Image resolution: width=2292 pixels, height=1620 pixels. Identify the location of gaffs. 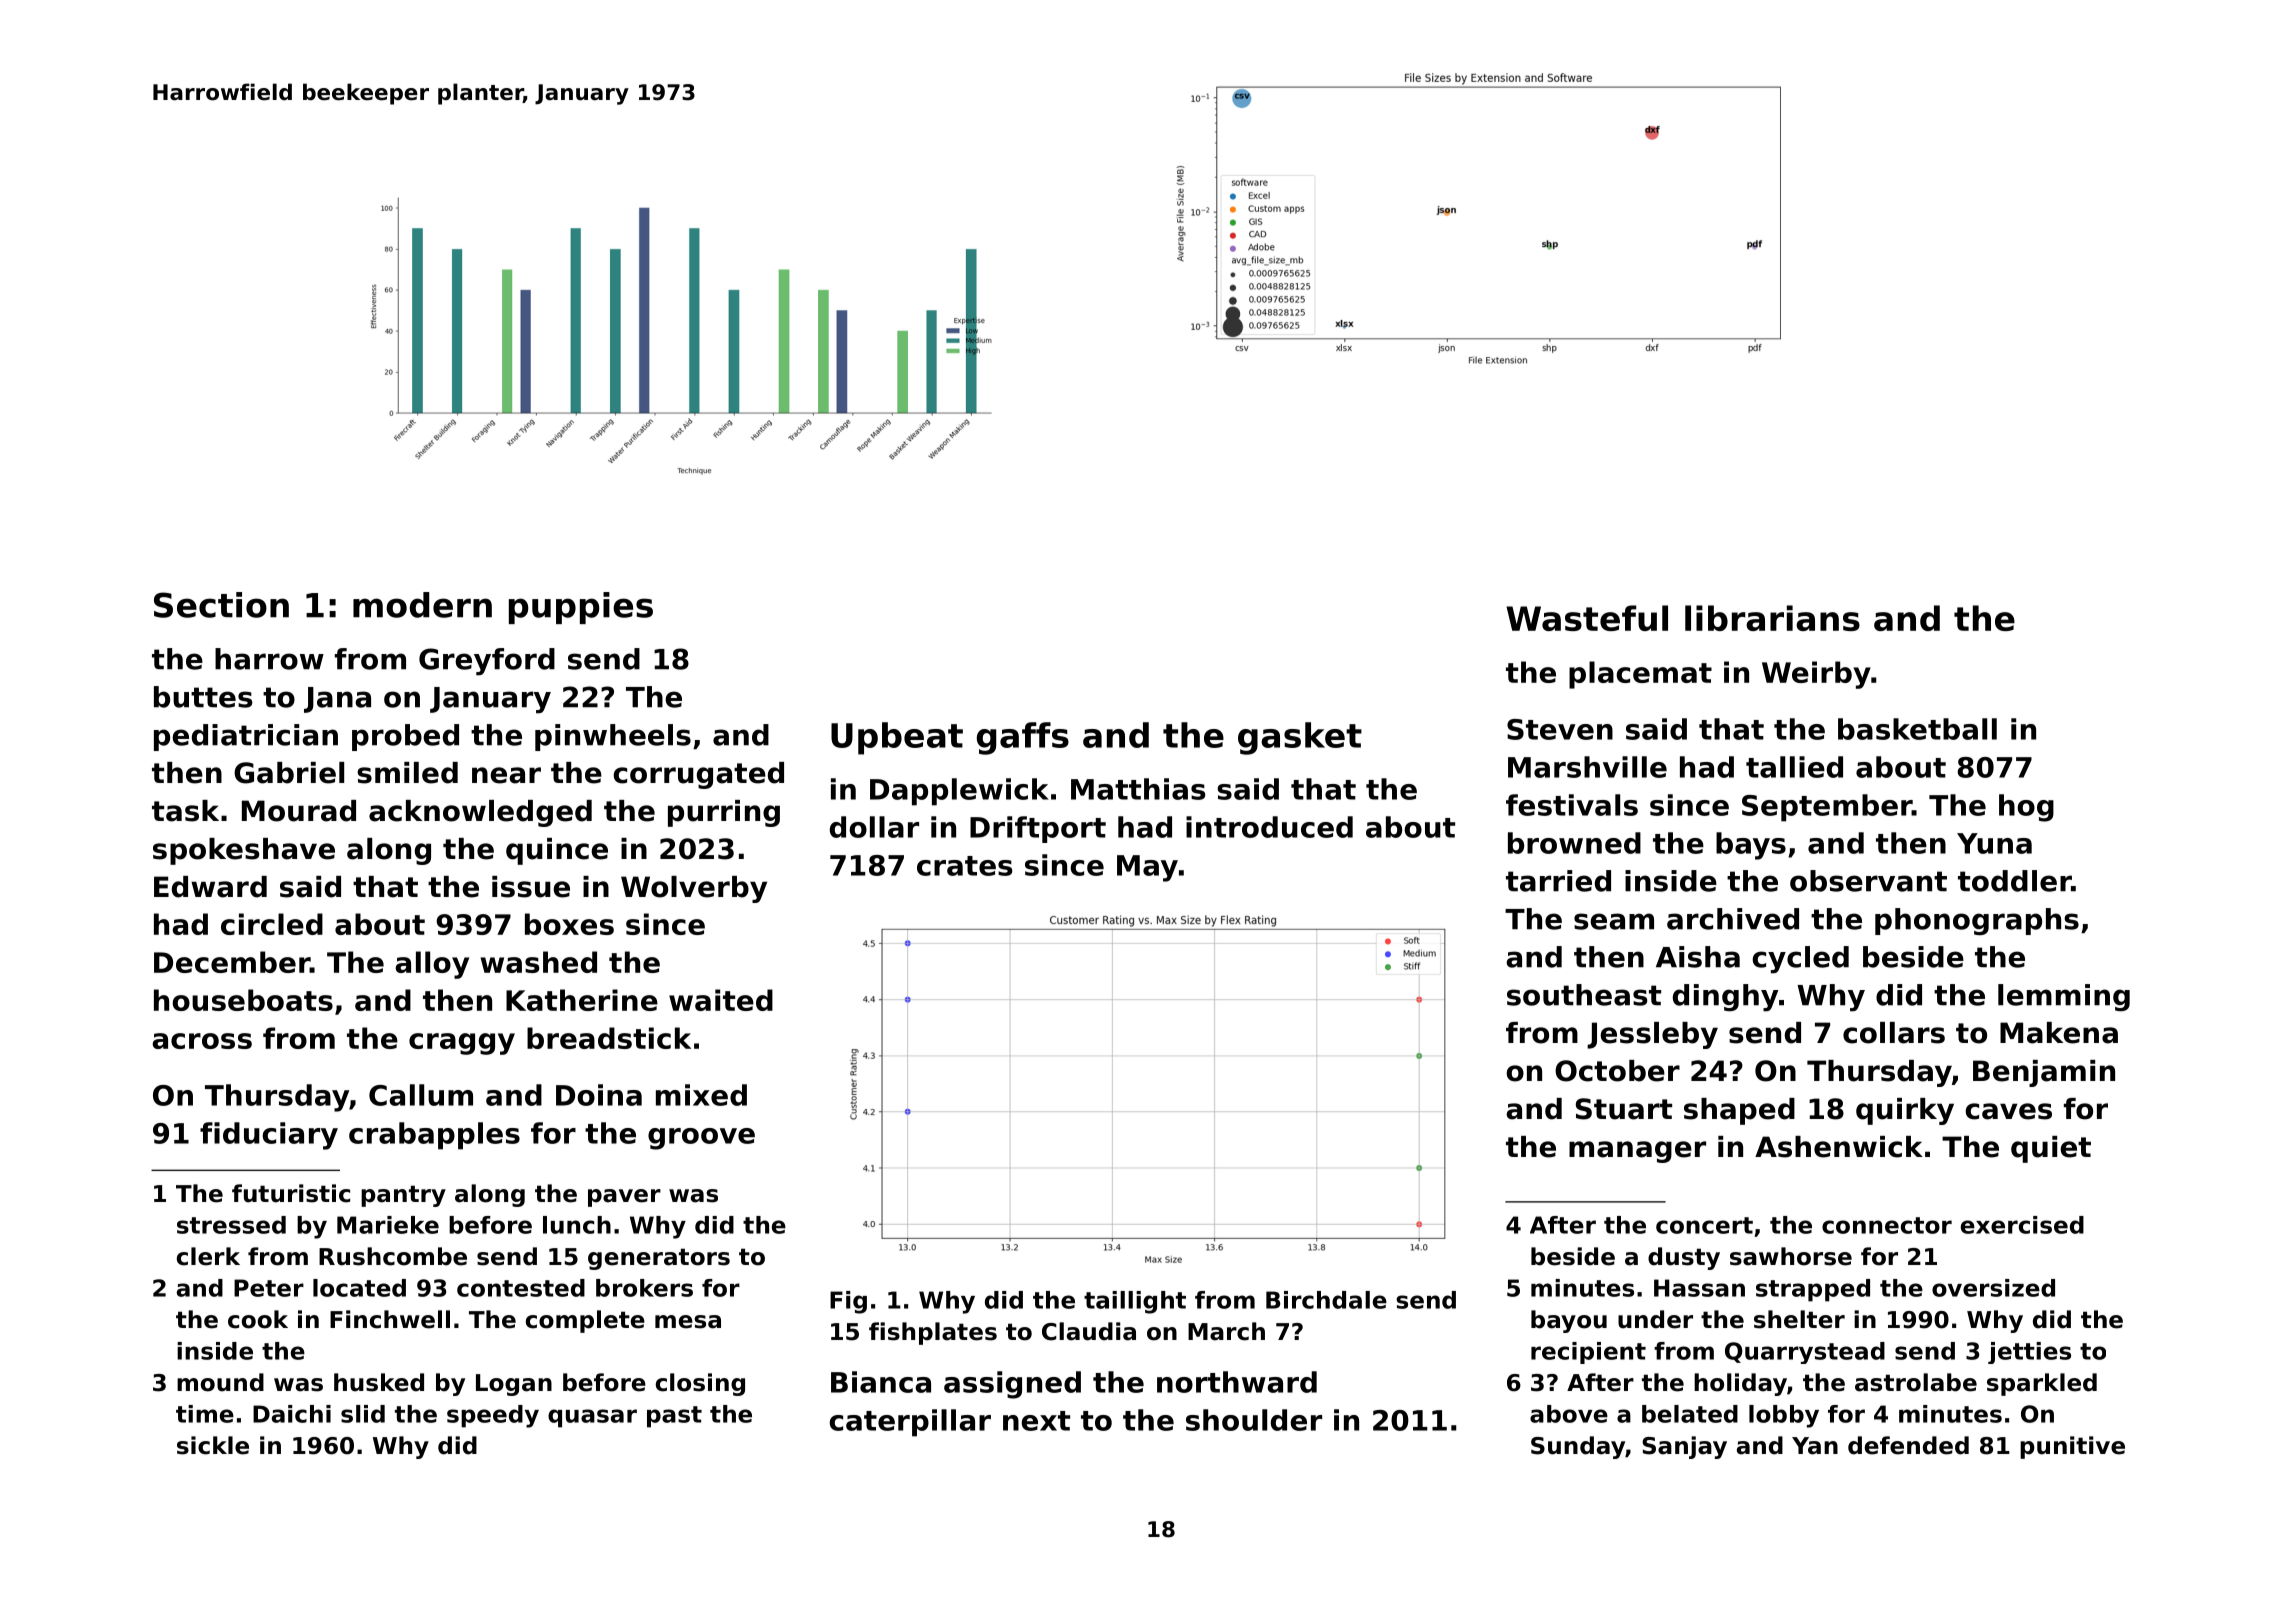
(1023, 738).
